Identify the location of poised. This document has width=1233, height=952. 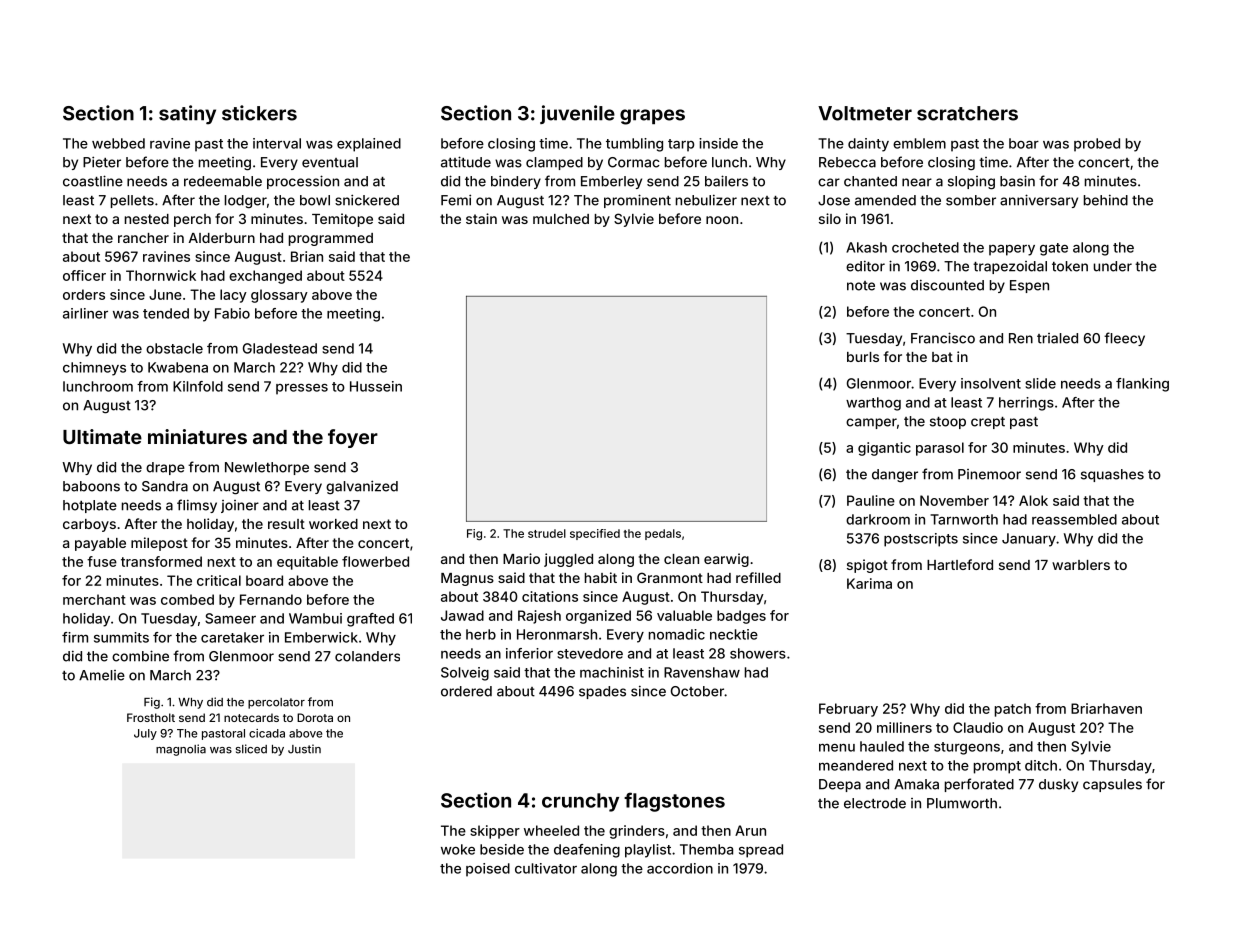
(488, 870).
